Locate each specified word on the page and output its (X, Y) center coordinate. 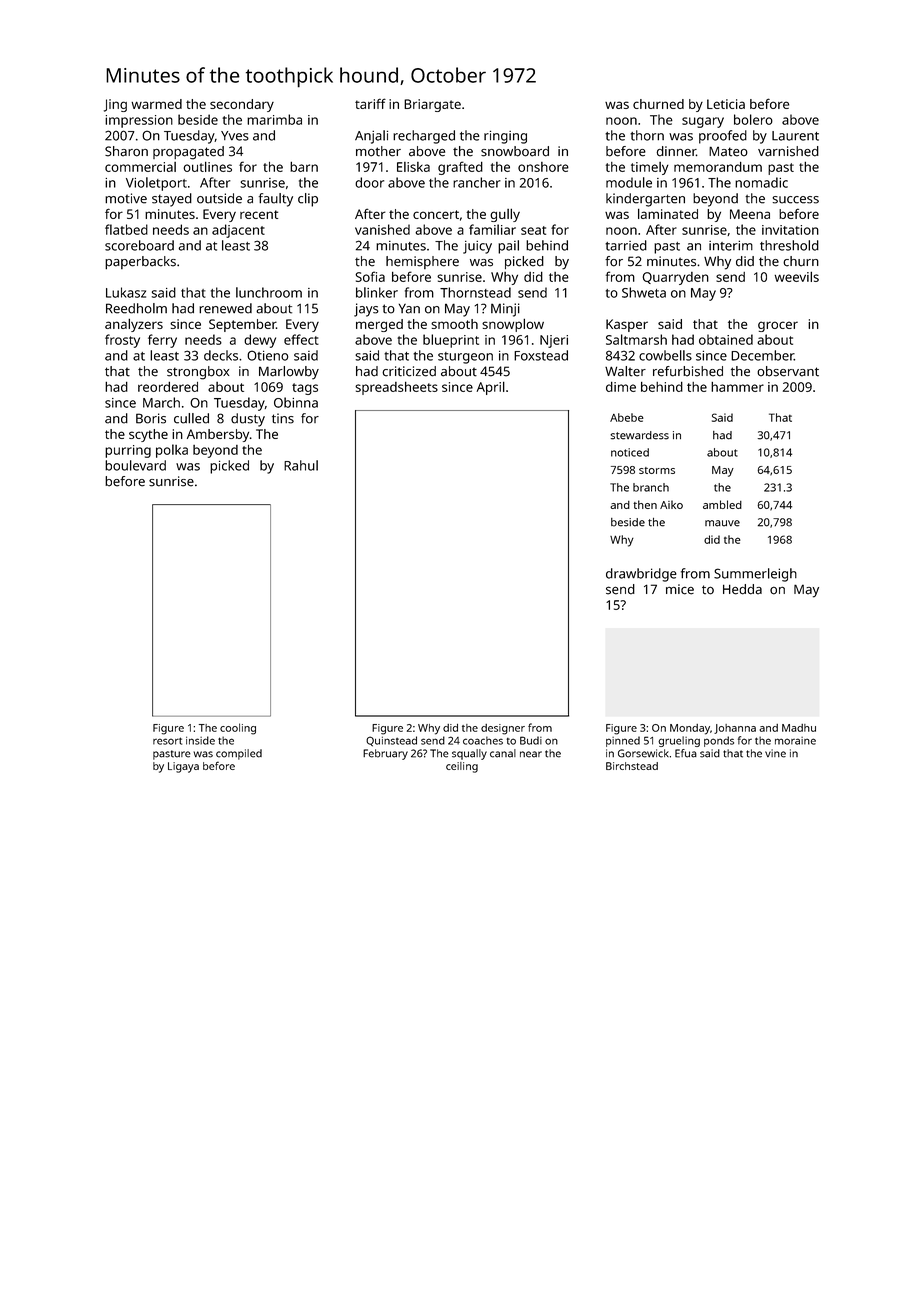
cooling (238, 729)
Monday (690, 729)
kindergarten (645, 200)
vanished (382, 229)
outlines (207, 166)
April (490, 388)
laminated (668, 213)
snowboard (515, 151)
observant (788, 371)
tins (283, 418)
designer (503, 729)
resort (167, 741)
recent (259, 214)
